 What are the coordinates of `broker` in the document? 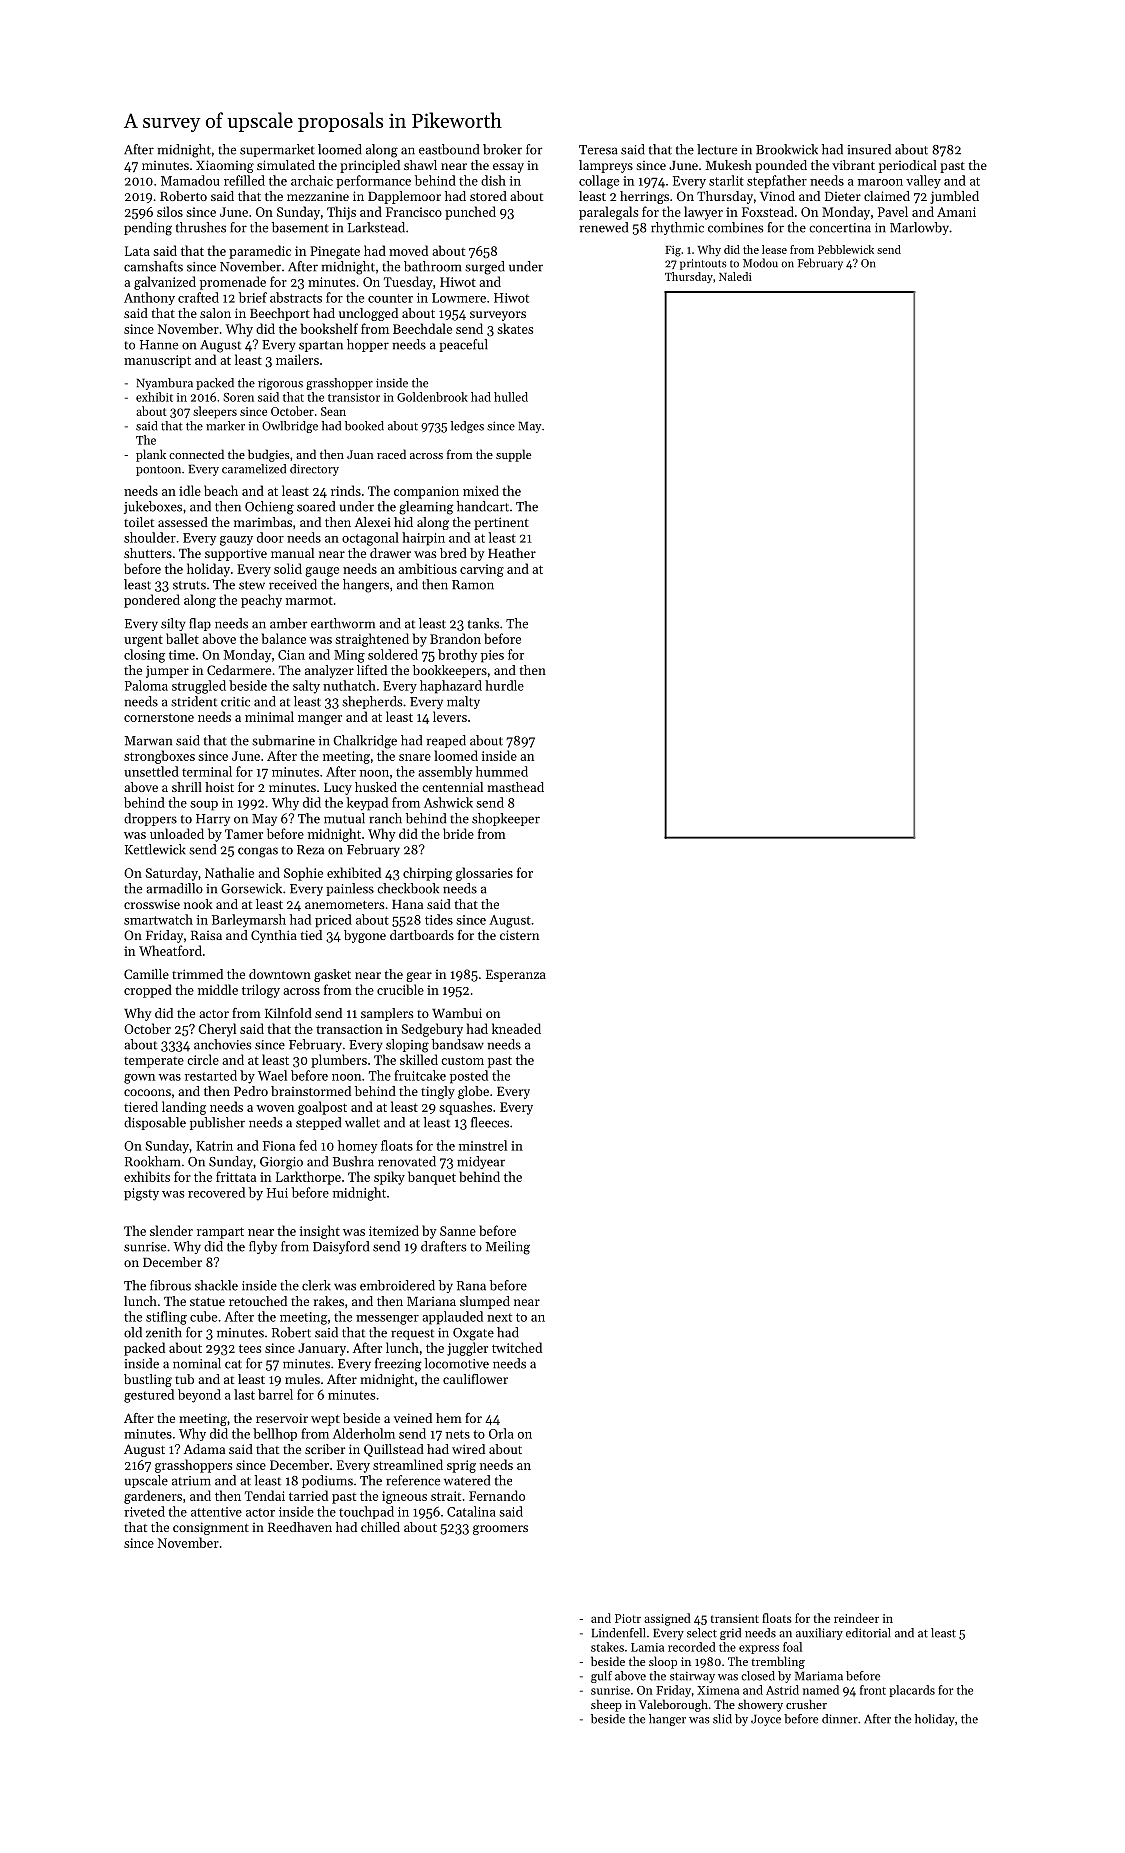 It's located at (502, 149).
